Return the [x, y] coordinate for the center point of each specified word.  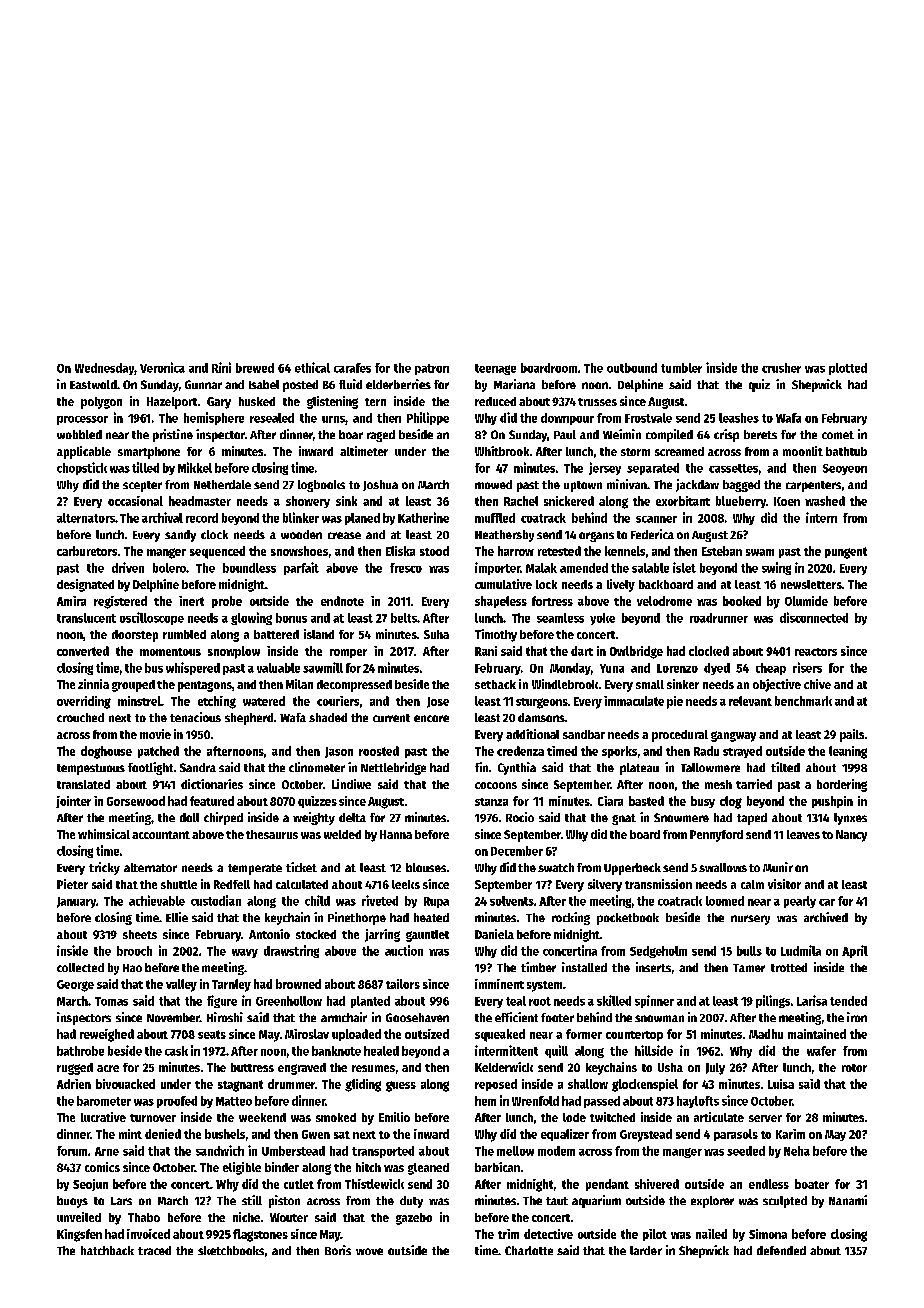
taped [752, 819]
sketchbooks [231, 1250]
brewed [255, 368]
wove [369, 1251]
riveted [380, 900]
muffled [495, 518]
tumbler [681, 368]
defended [781, 1250]
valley [181, 985]
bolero [169, 568]
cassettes [733, 468]
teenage [495, 369]
